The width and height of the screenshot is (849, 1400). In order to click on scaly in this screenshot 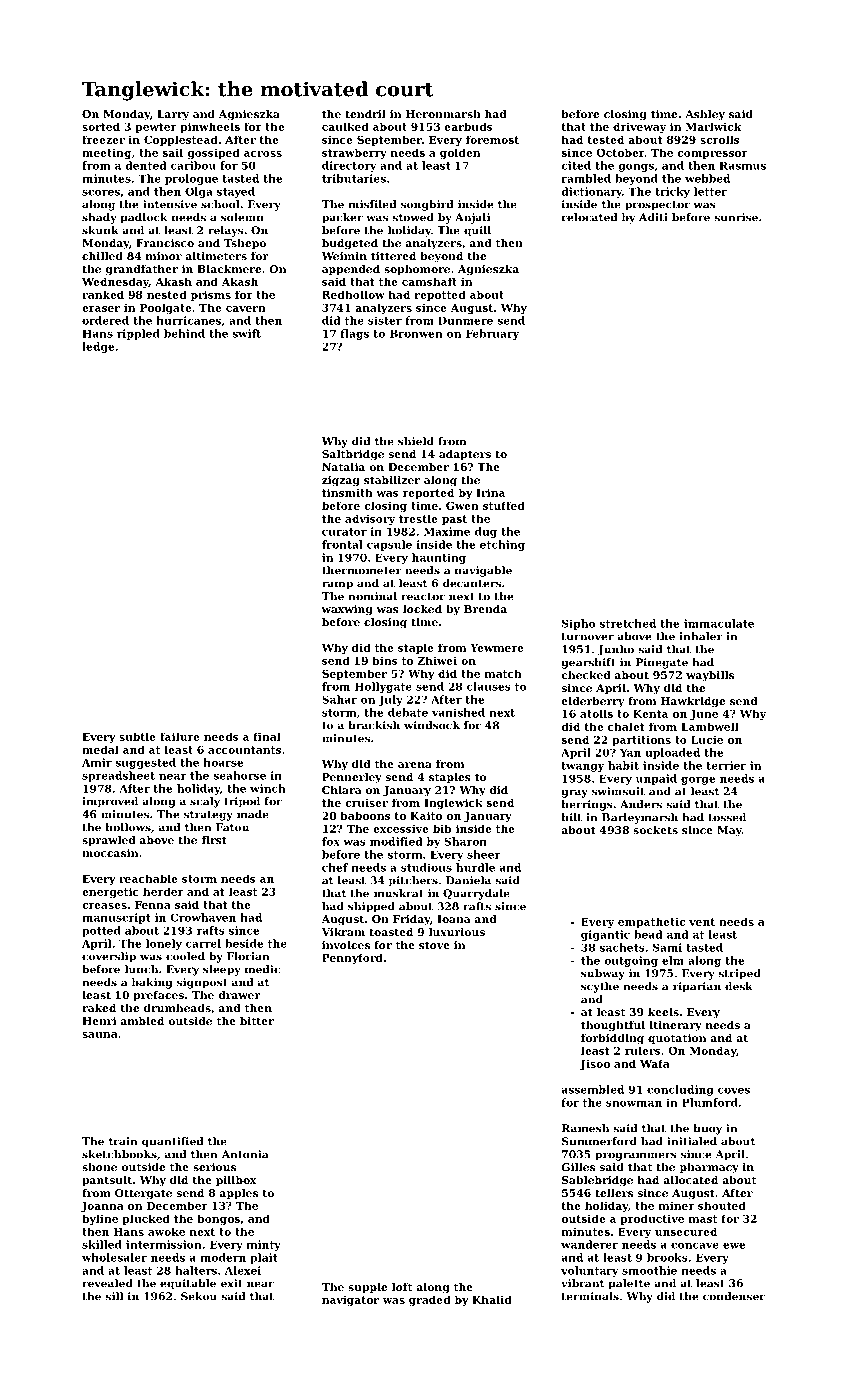, I will do `click(205, 802)`.
